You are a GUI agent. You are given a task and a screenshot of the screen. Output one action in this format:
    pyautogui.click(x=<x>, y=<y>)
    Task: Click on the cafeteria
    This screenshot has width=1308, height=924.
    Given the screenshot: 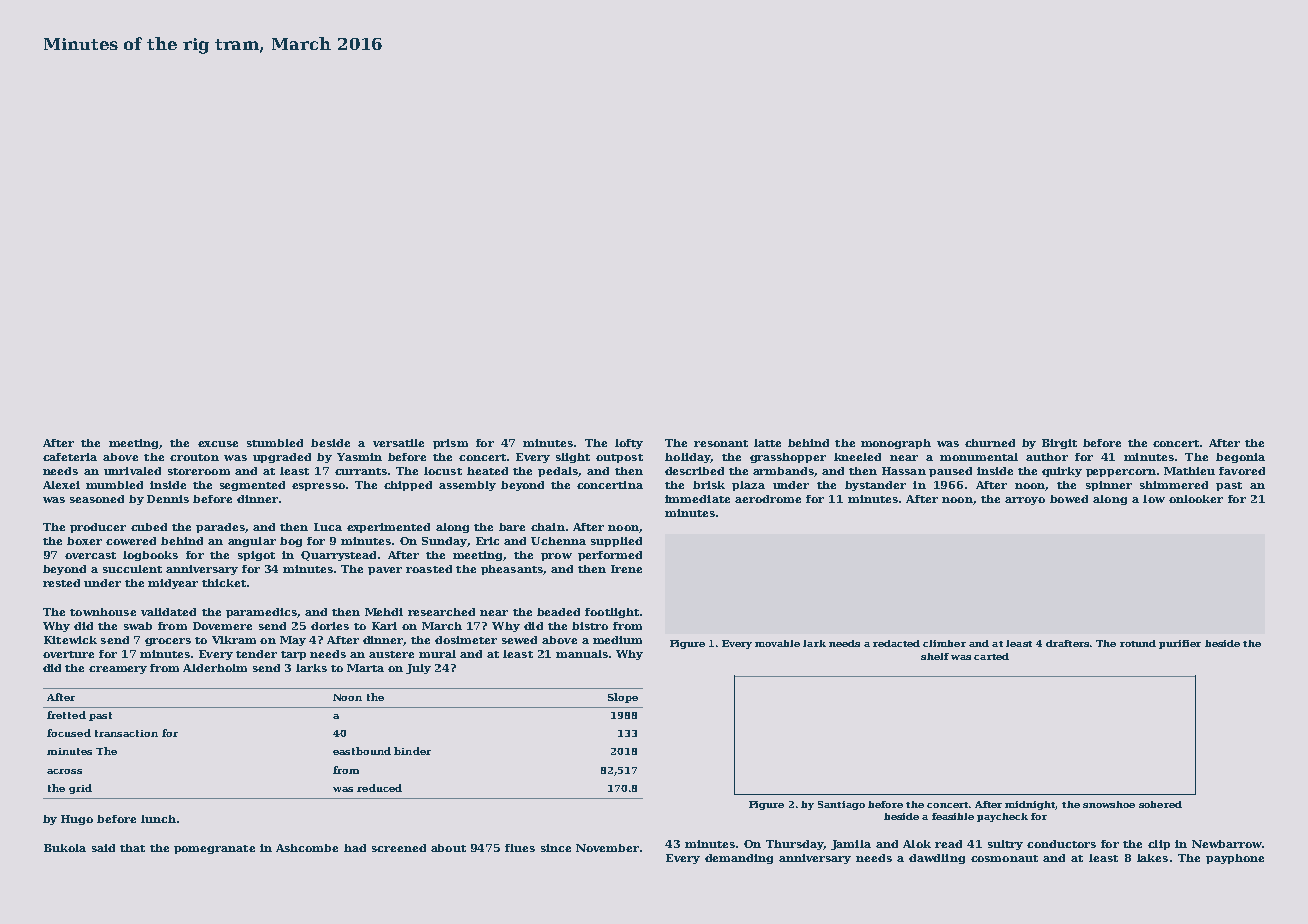 What is the action you would take?
    pyautogui.click(x=70, y=457)
